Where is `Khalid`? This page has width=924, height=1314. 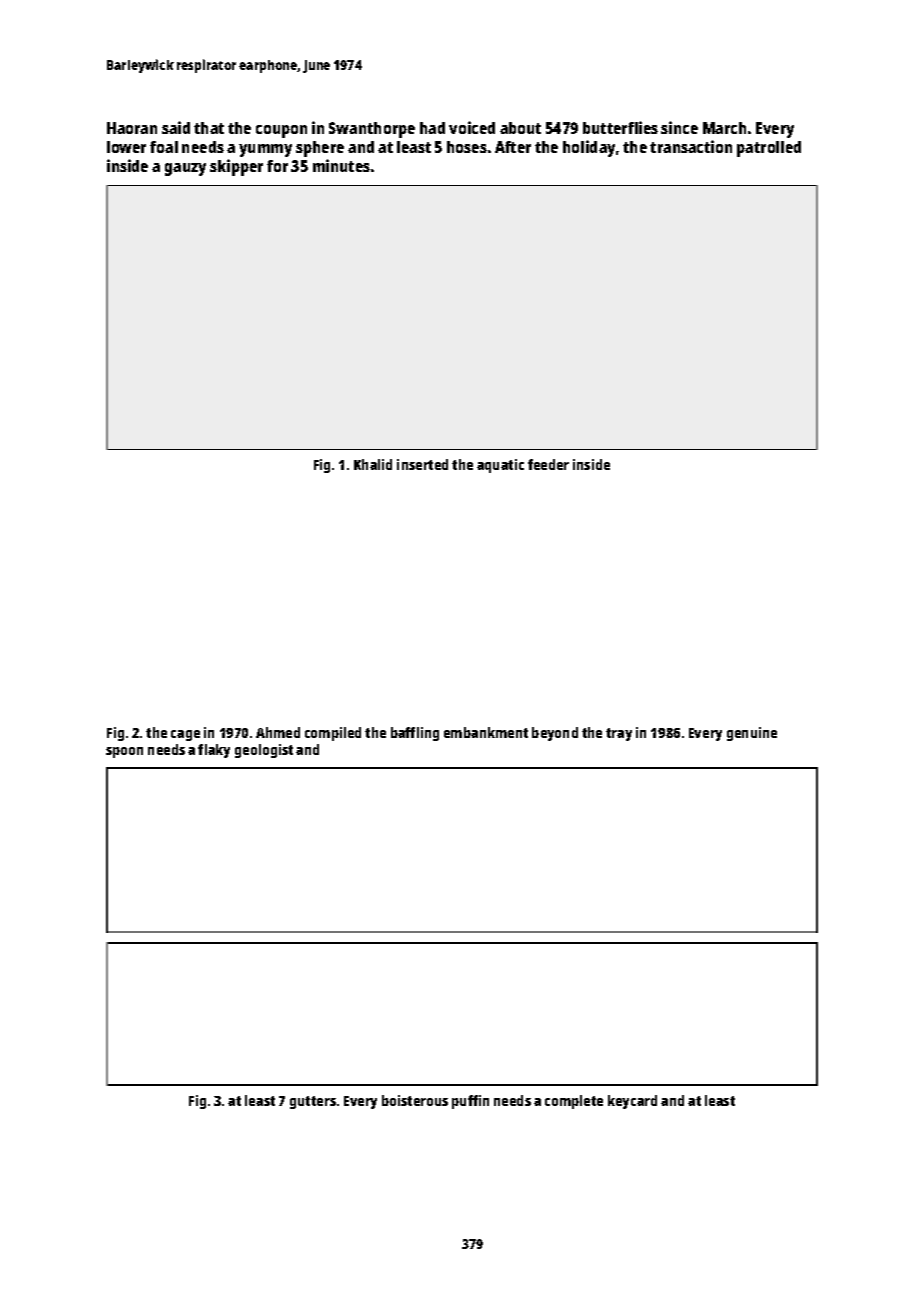 Khalid is located at coordinates (373, 464).
